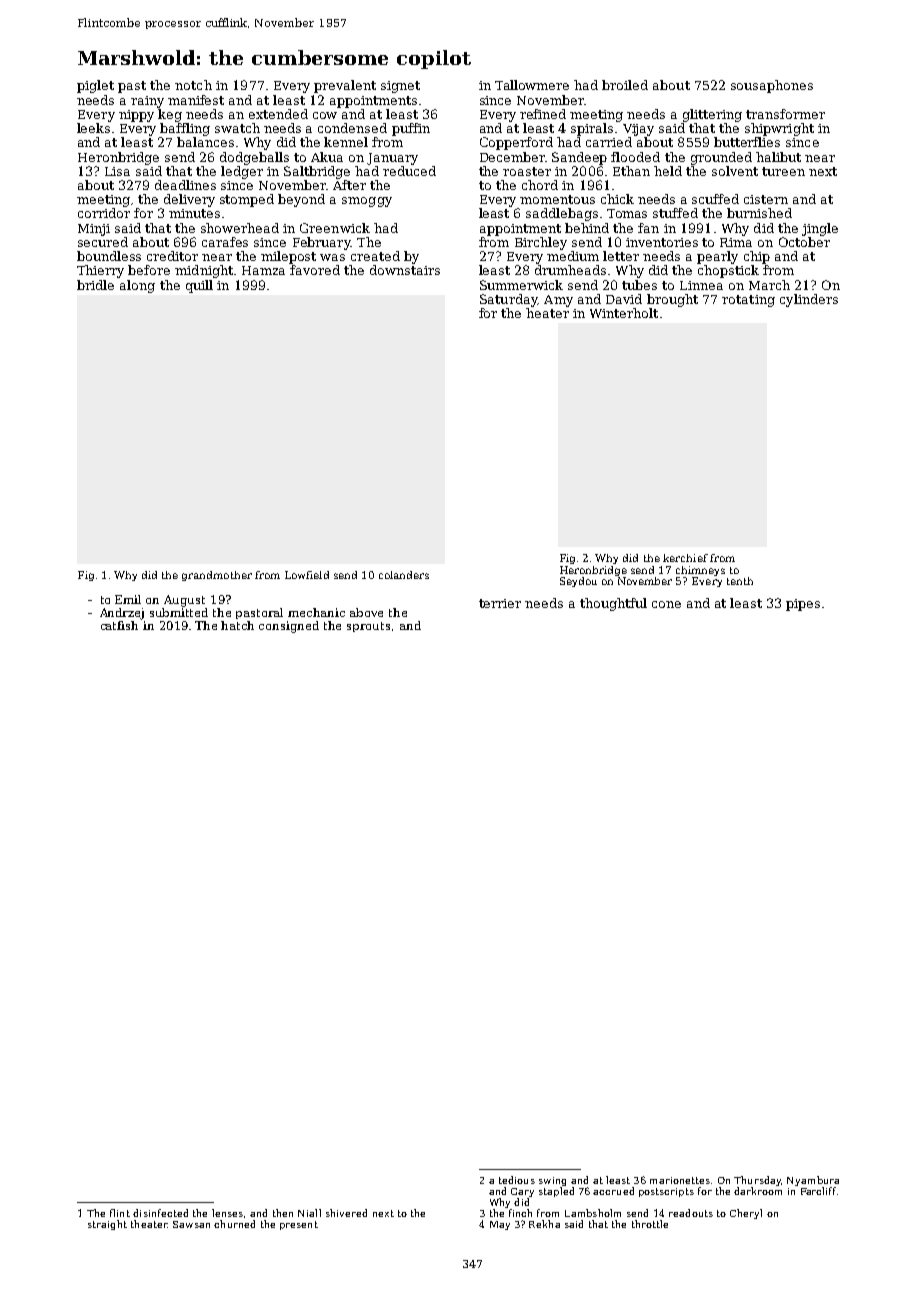 The image size is (924, 1308). What do you see at coordinates (366, 612) in the screenshot?
I see `above` at bounding box center [366, 612].
